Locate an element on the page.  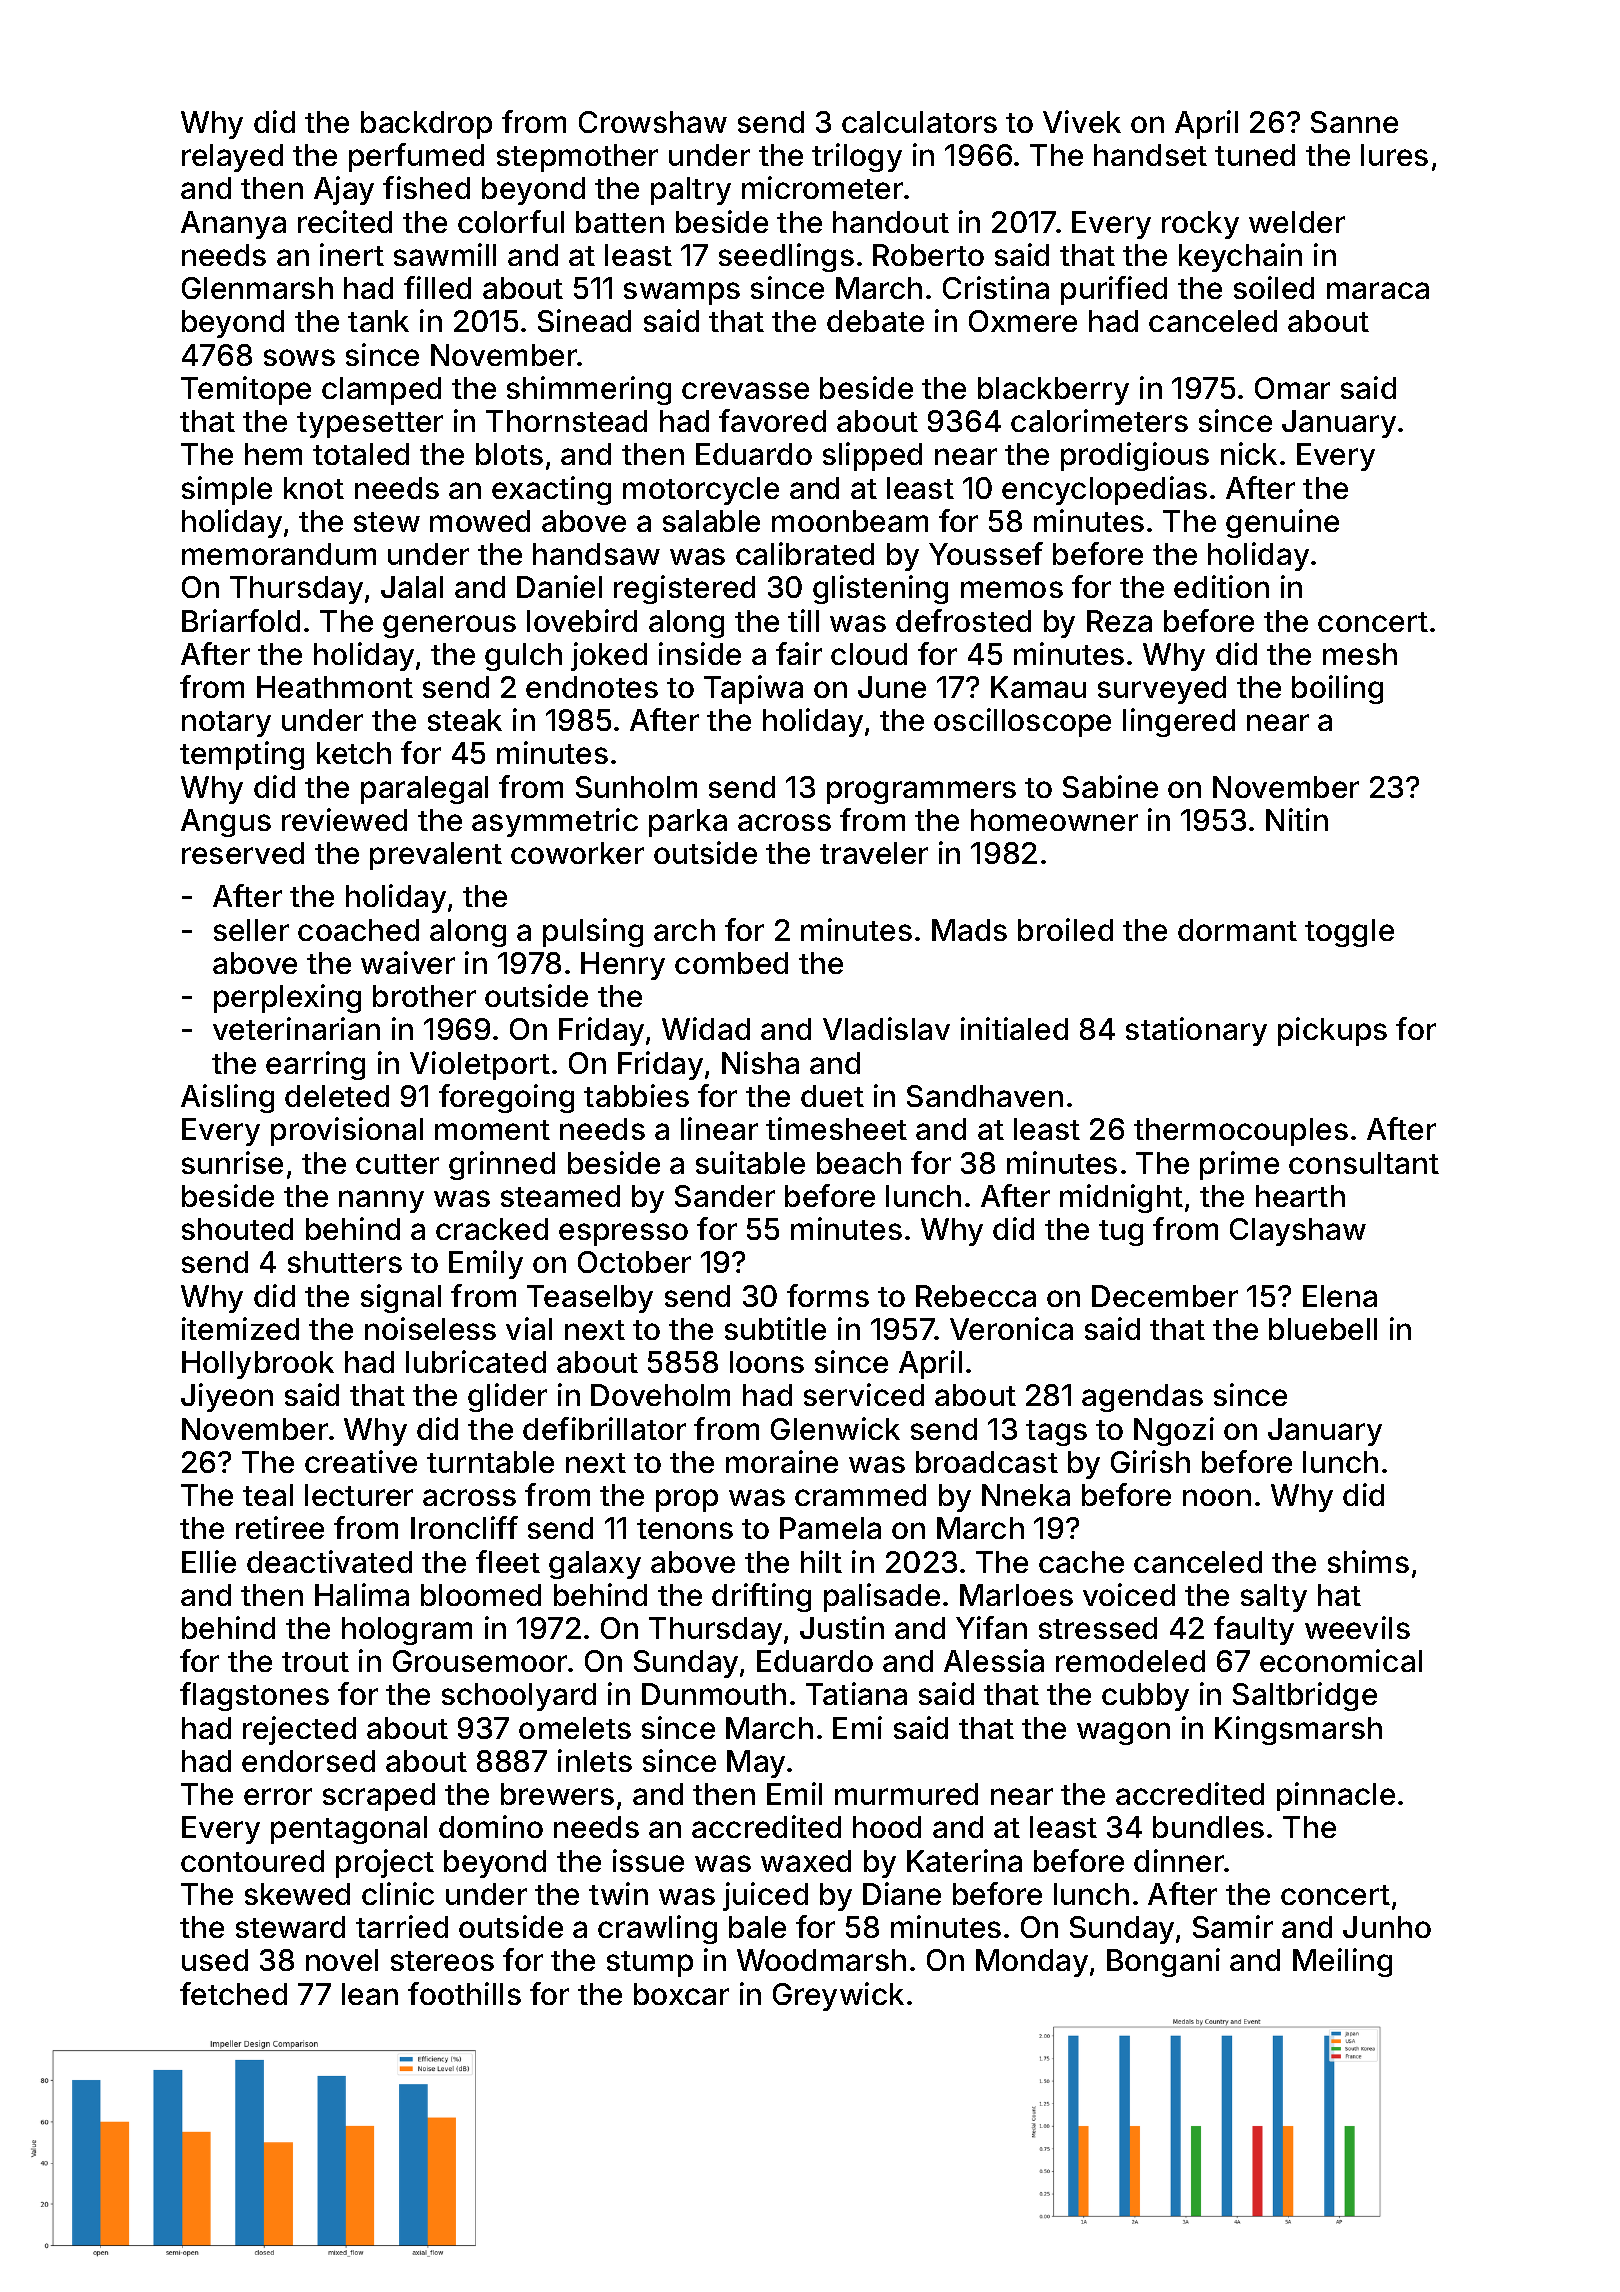
Vladislav is located at coordinates (886, 1028).
